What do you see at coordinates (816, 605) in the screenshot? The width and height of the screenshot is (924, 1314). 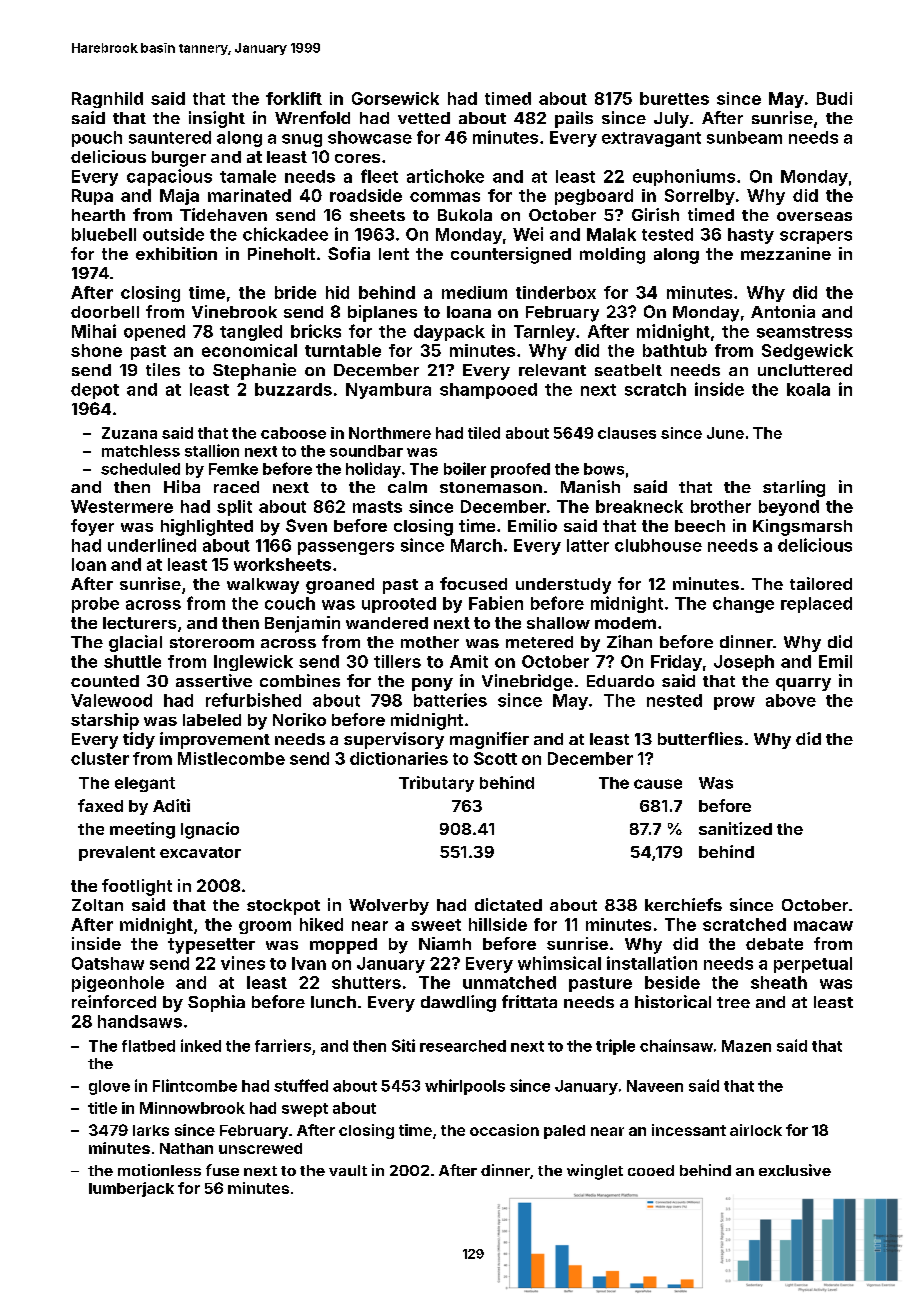 I see `replaced` at bounding box center [816, 605].
